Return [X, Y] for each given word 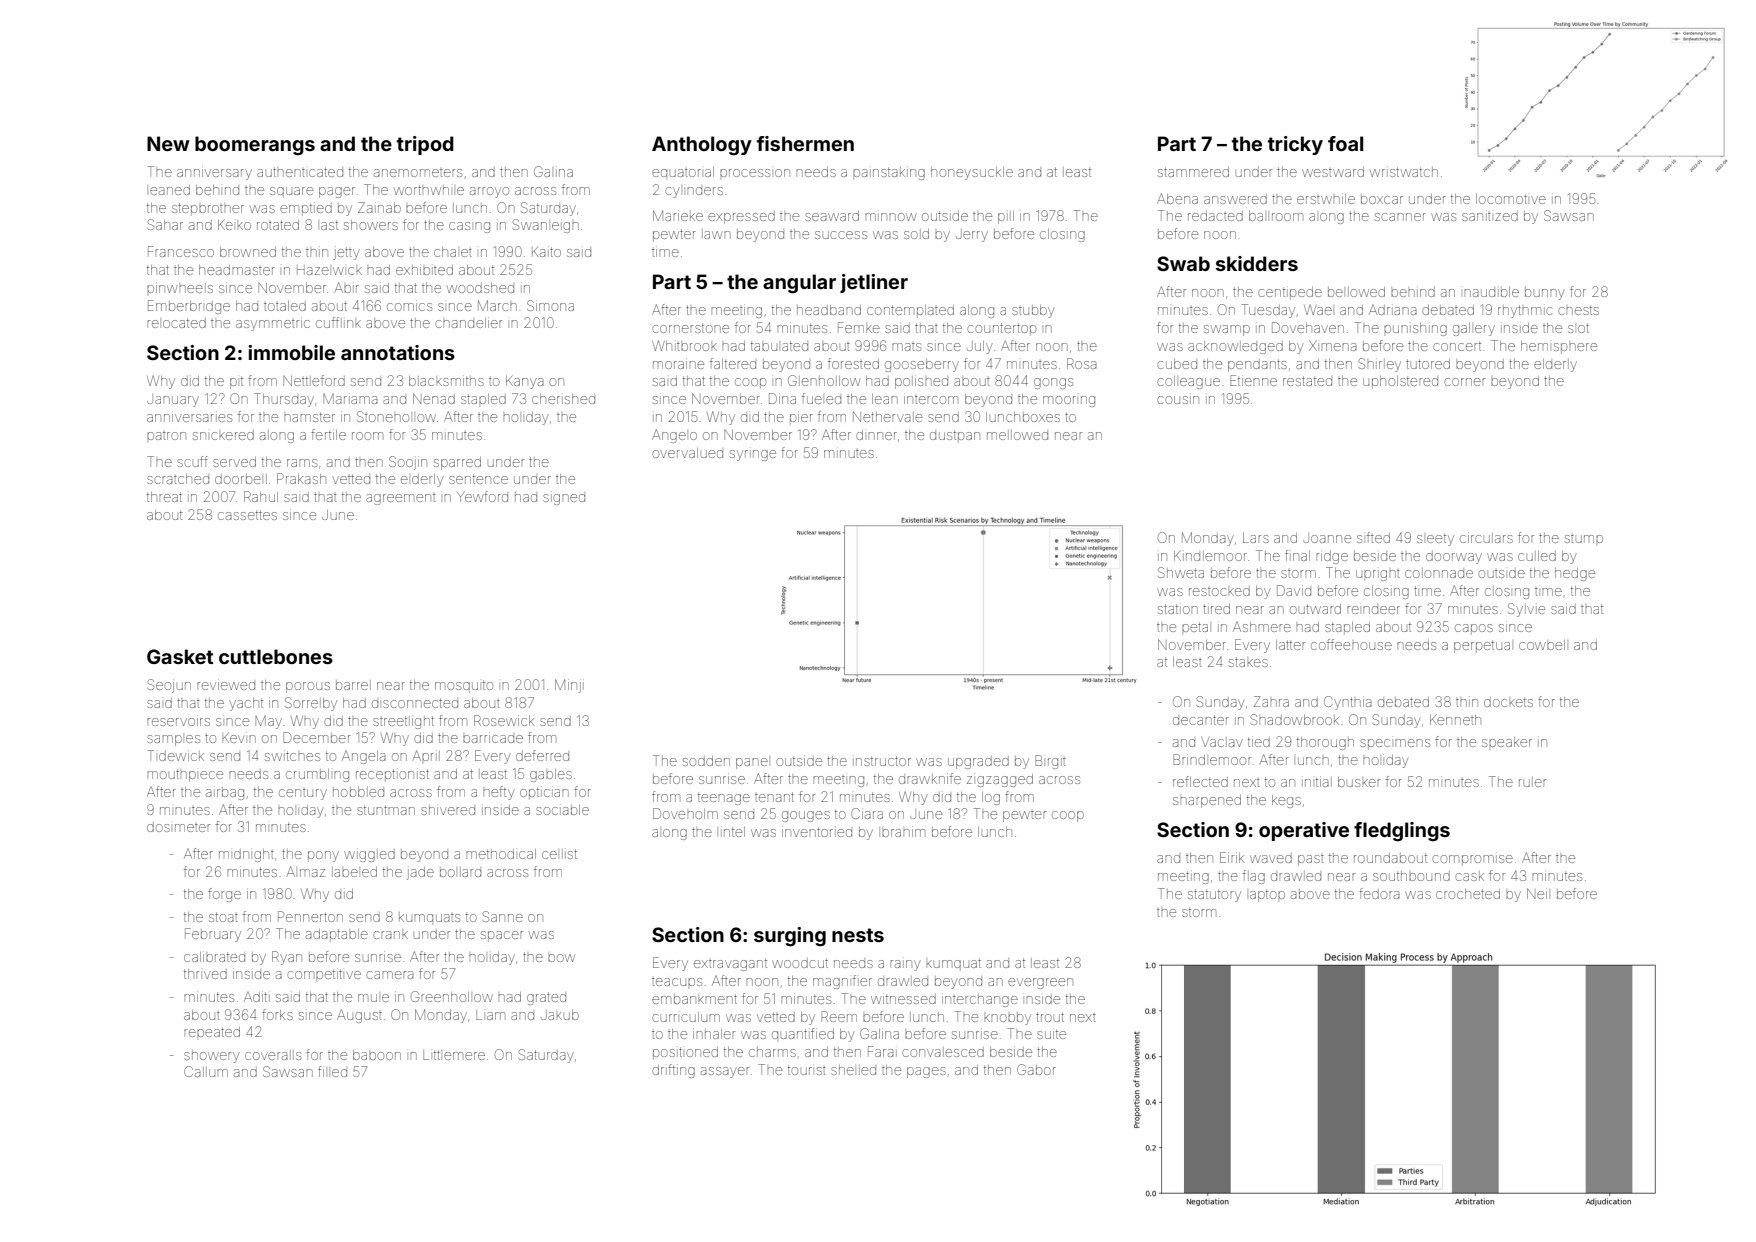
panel [752, 763]
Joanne [1327, 539]
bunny [1545, 293]
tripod [425, 145]
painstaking [889, 173]
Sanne [503, 916]
